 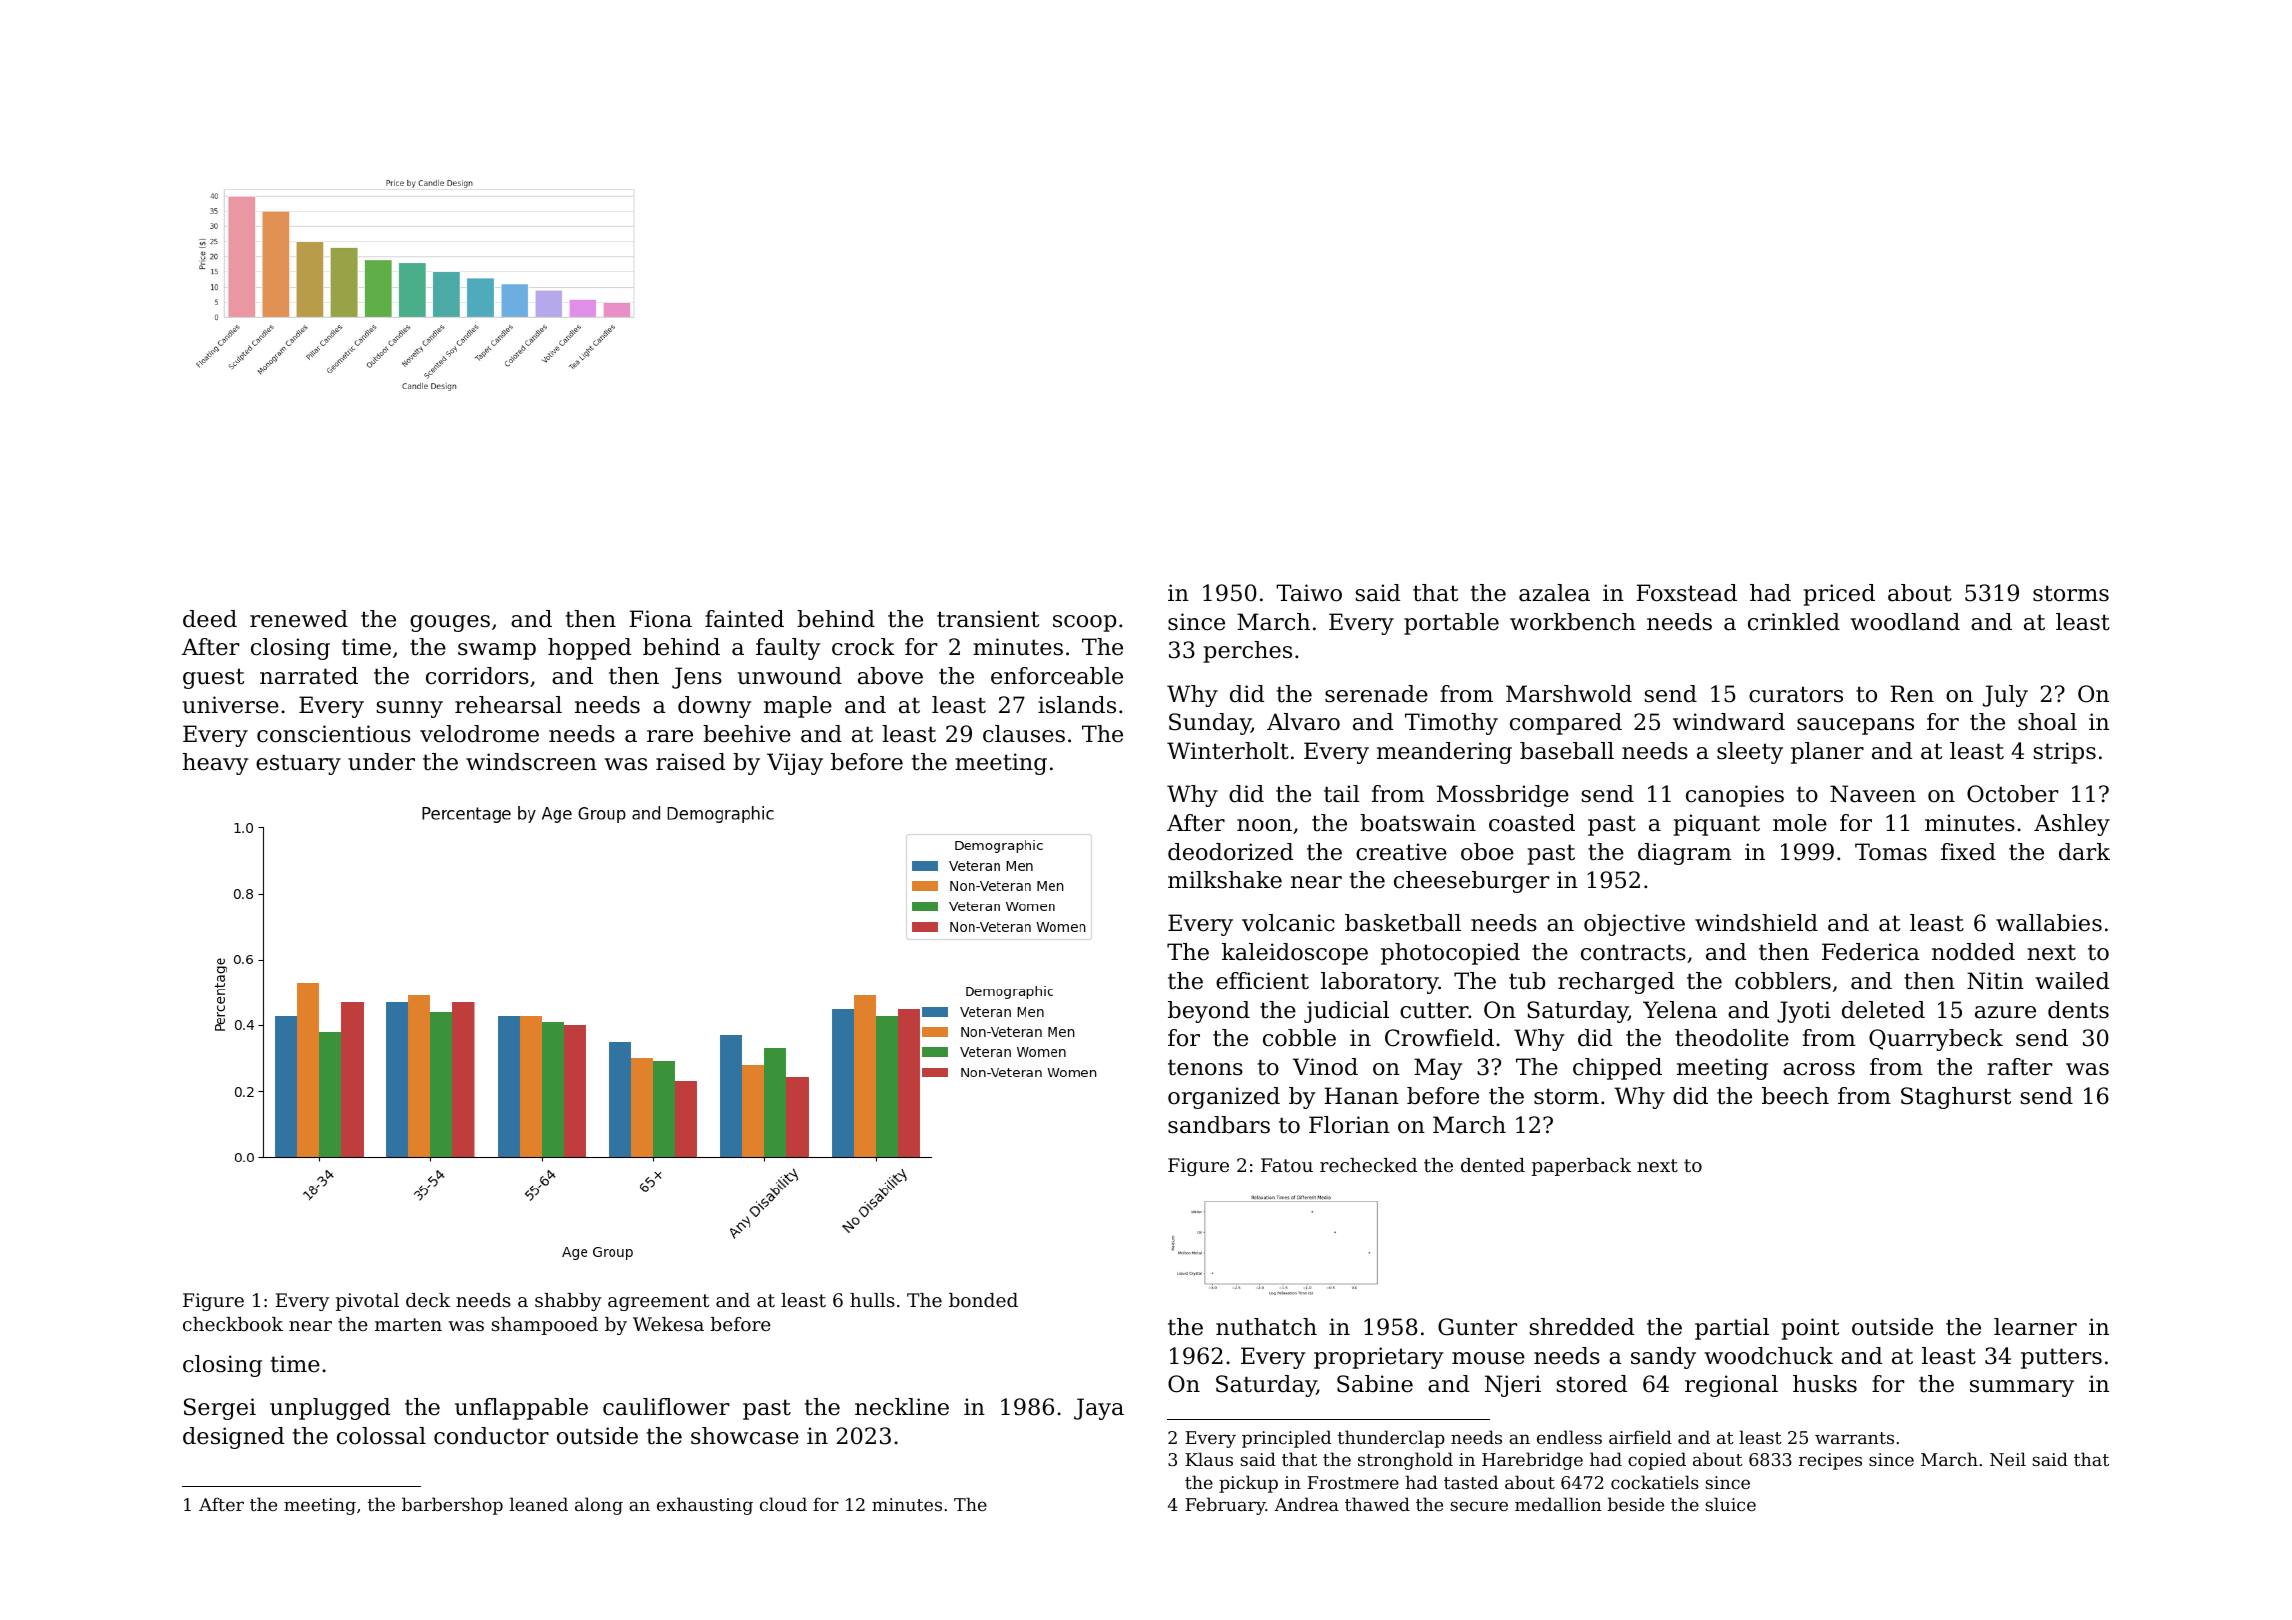 What do you see at coordinates (1309, 593) in the screenshot?
I see `Taiwo` at bounding box center [1309, 593].
